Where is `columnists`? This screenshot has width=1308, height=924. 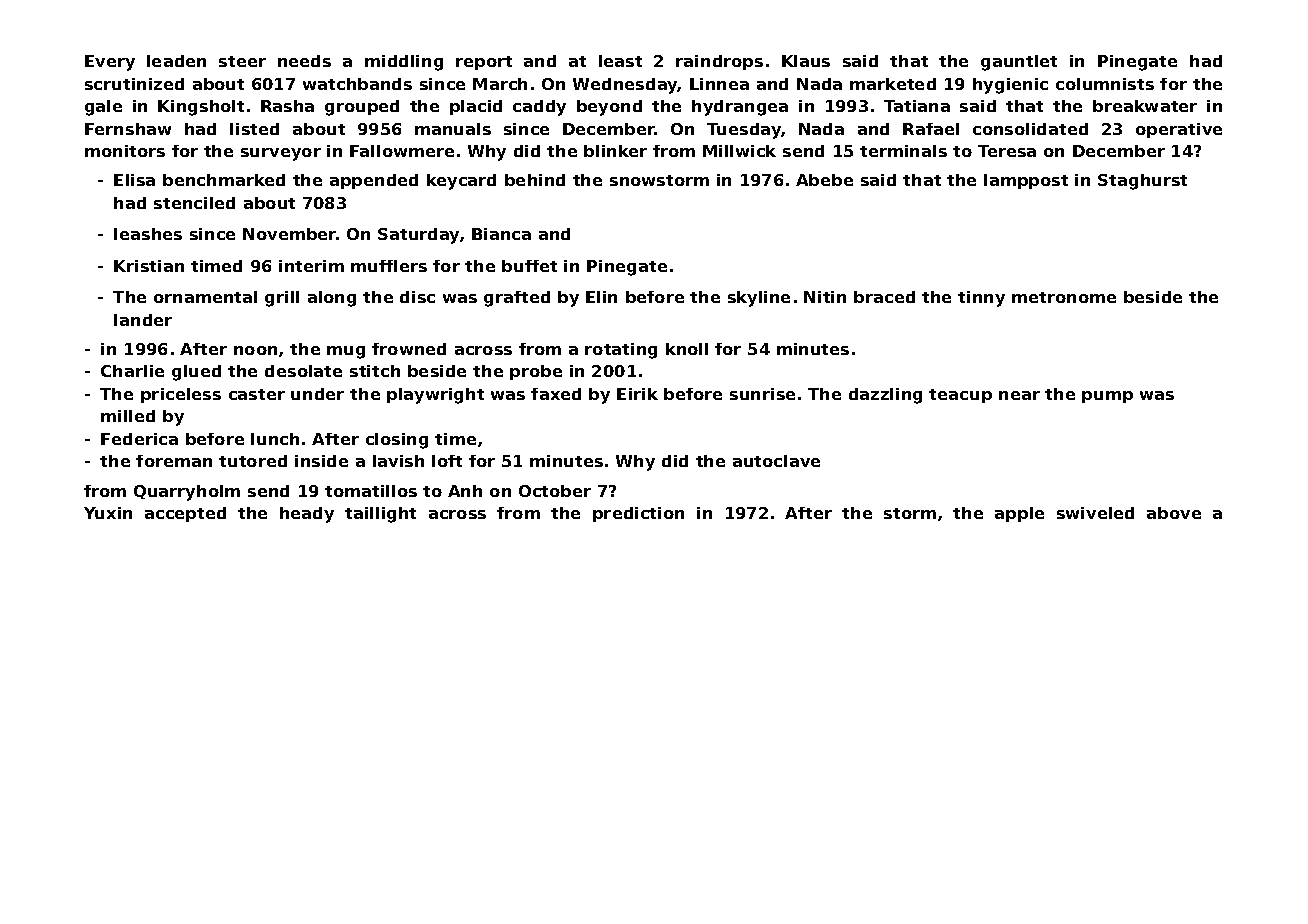
columnists is located at coordinates (1105, 84).
